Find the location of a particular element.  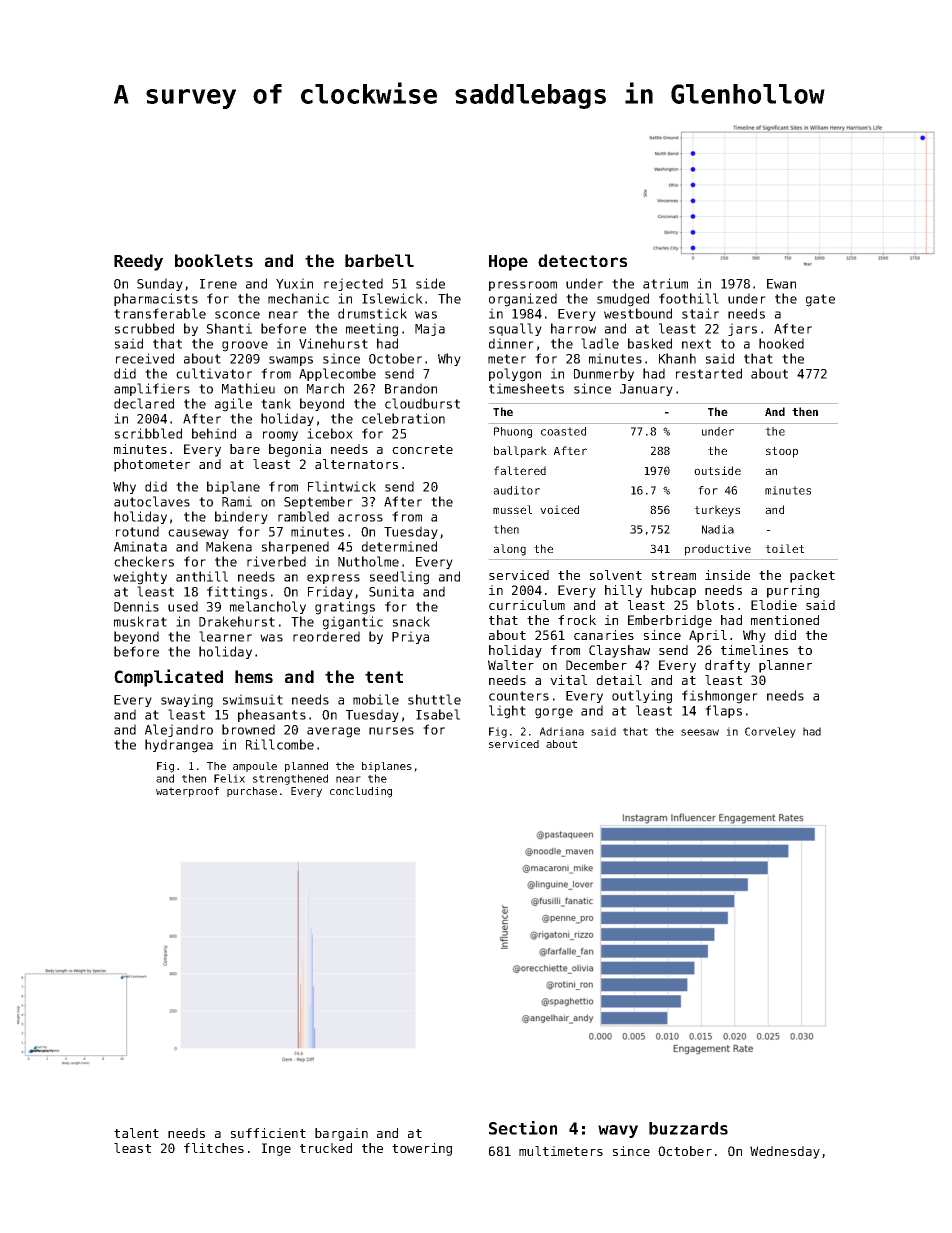

Vinehurst is located at coordinates (333, 343).
